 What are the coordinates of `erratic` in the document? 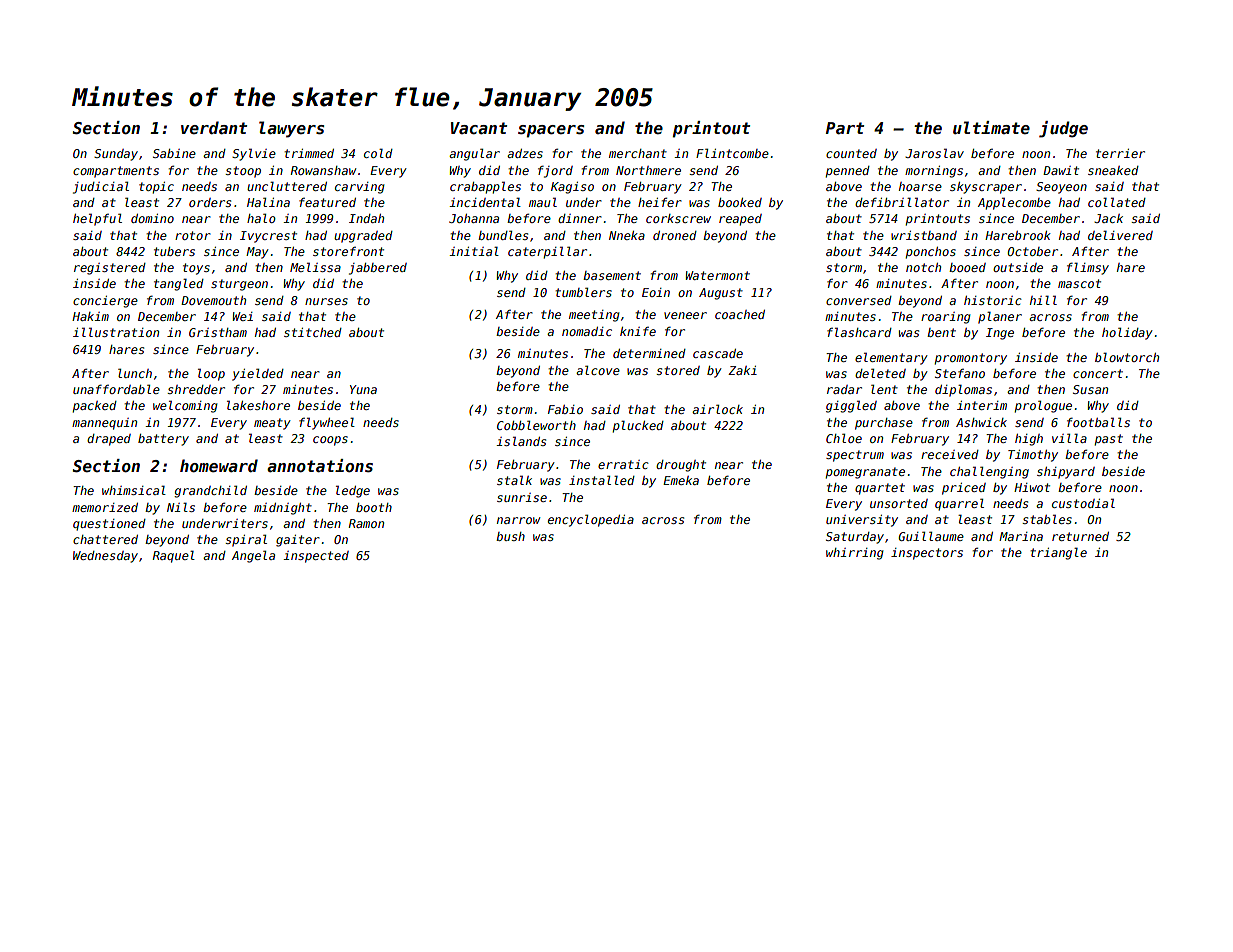 It's located at (623, 464).
